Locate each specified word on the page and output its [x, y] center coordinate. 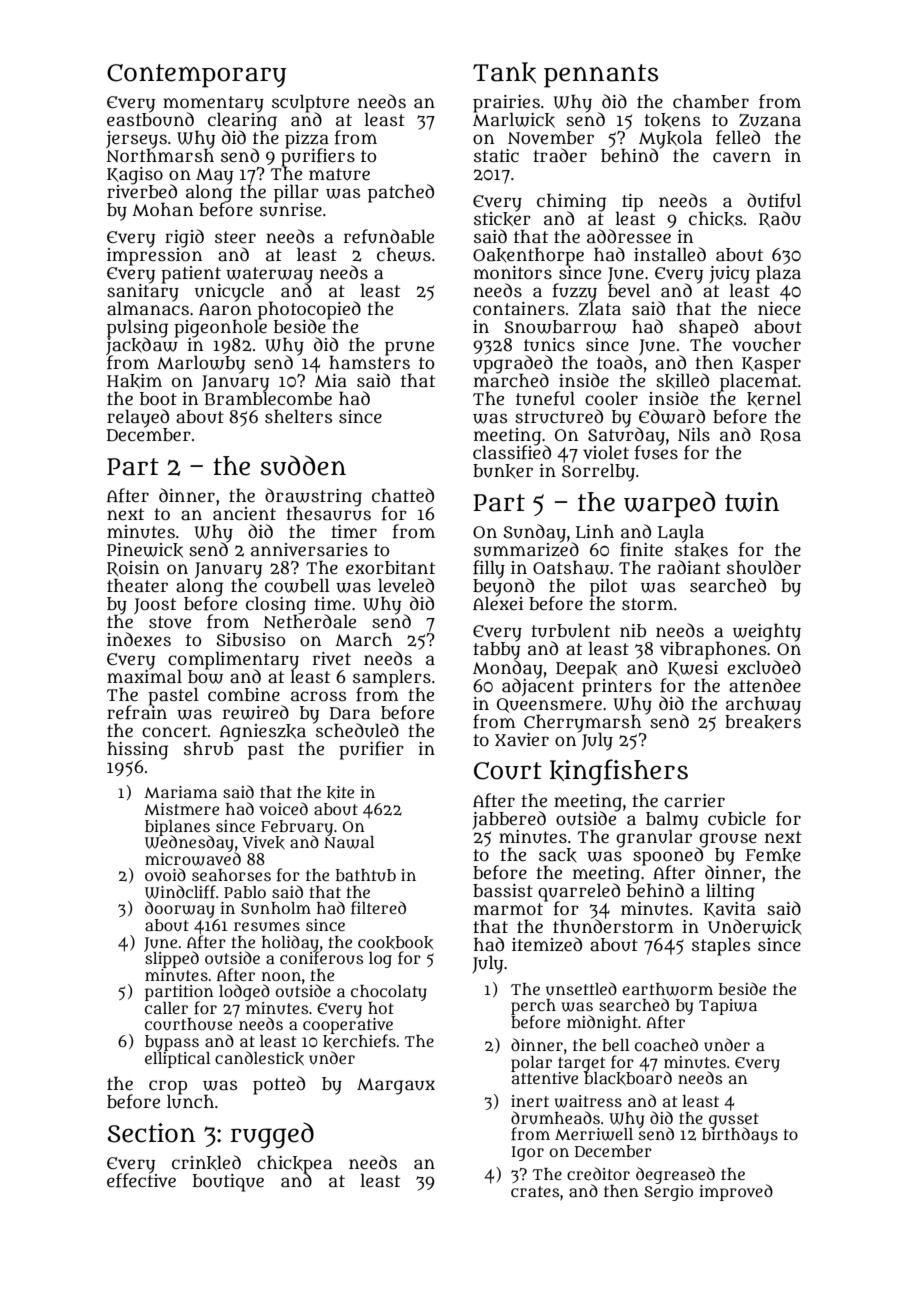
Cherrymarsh [582, 723]
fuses [656, 453]
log [380, 960]
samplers [392, 678]
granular [654, 838]
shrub [210, 748]
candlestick [259, 1058]
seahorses [231, 875]
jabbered [509, 820]
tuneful [545, 398]
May [214, 176]
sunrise [291, 209]
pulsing [137, 328]
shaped [708, 328]
